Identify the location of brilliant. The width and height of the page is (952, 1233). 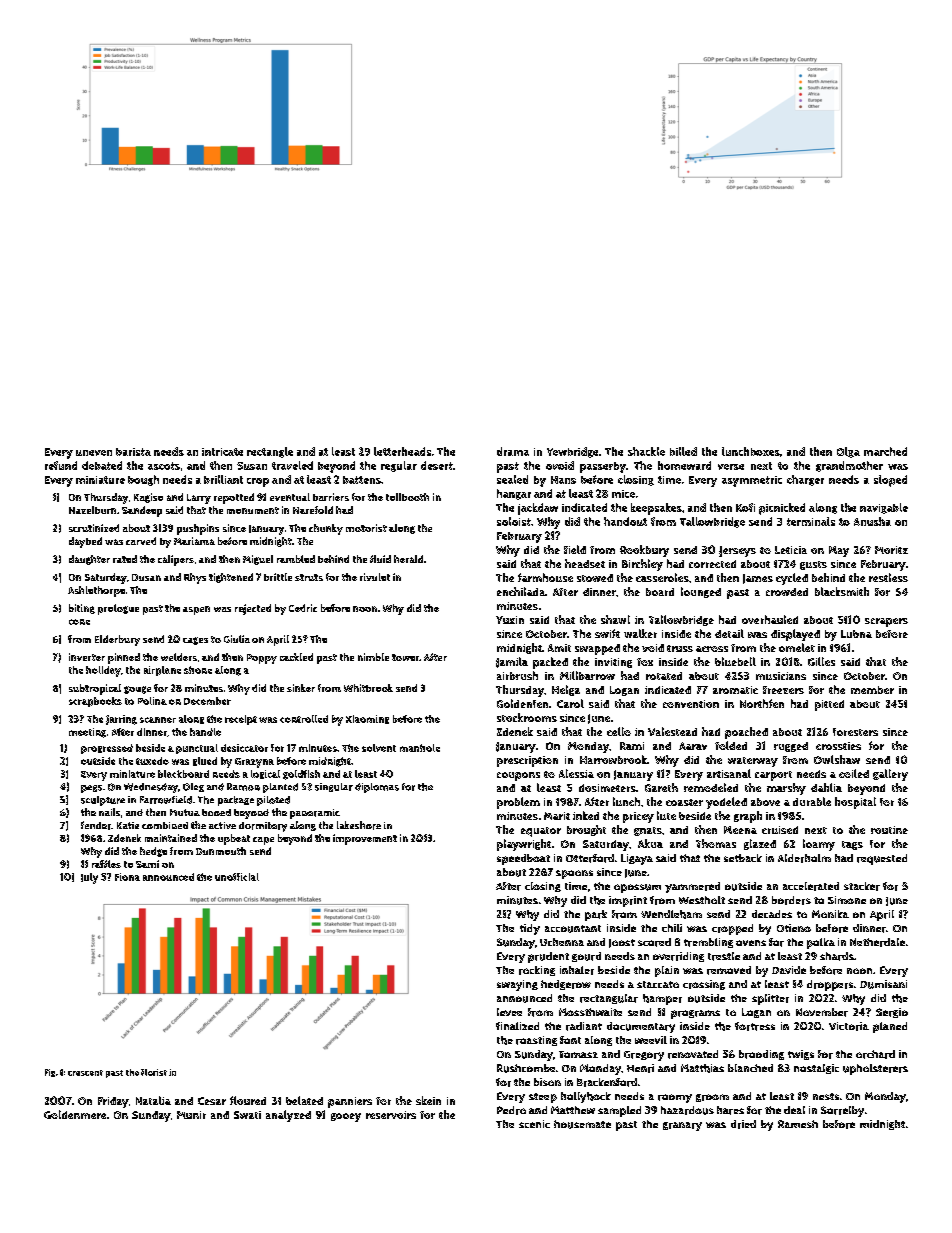
(223, 479).
